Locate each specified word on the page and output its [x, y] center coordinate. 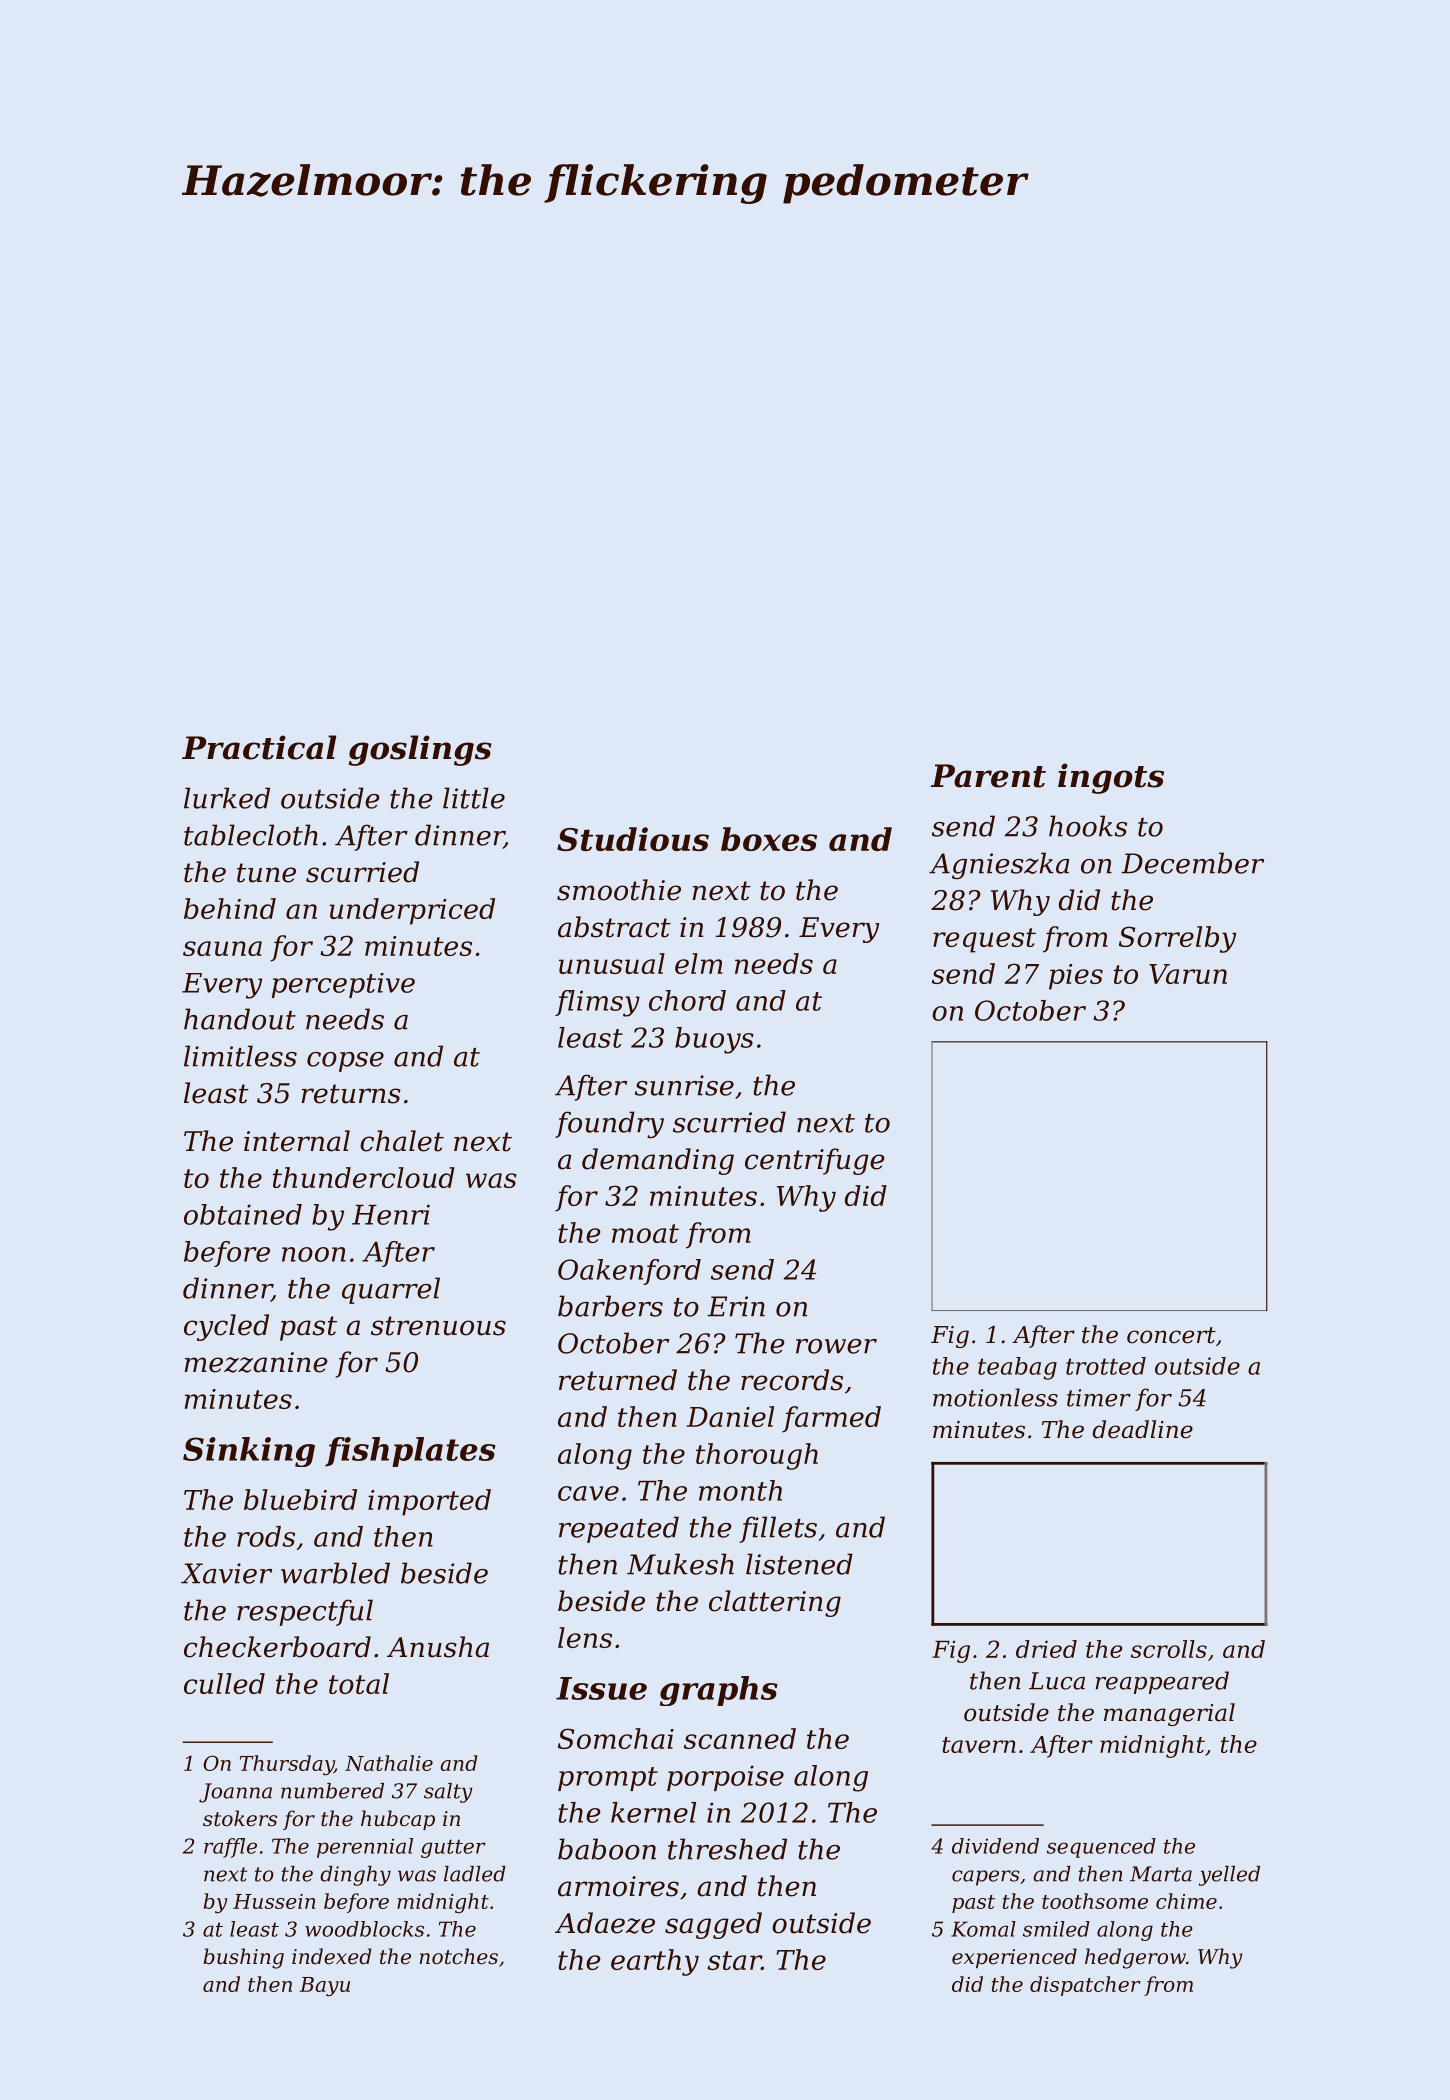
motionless [995, 1397]
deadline [1142, 1429]
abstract [614, 927]
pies [1076, 977]
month [740, 1490]
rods [266, 1536]
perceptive [343, 985]
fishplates [410, 1452]
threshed [727, 1849]
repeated [619, 1529]
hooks [1088, 826]
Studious [633, 839]
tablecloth [251, 835]
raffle [230, 1848]
